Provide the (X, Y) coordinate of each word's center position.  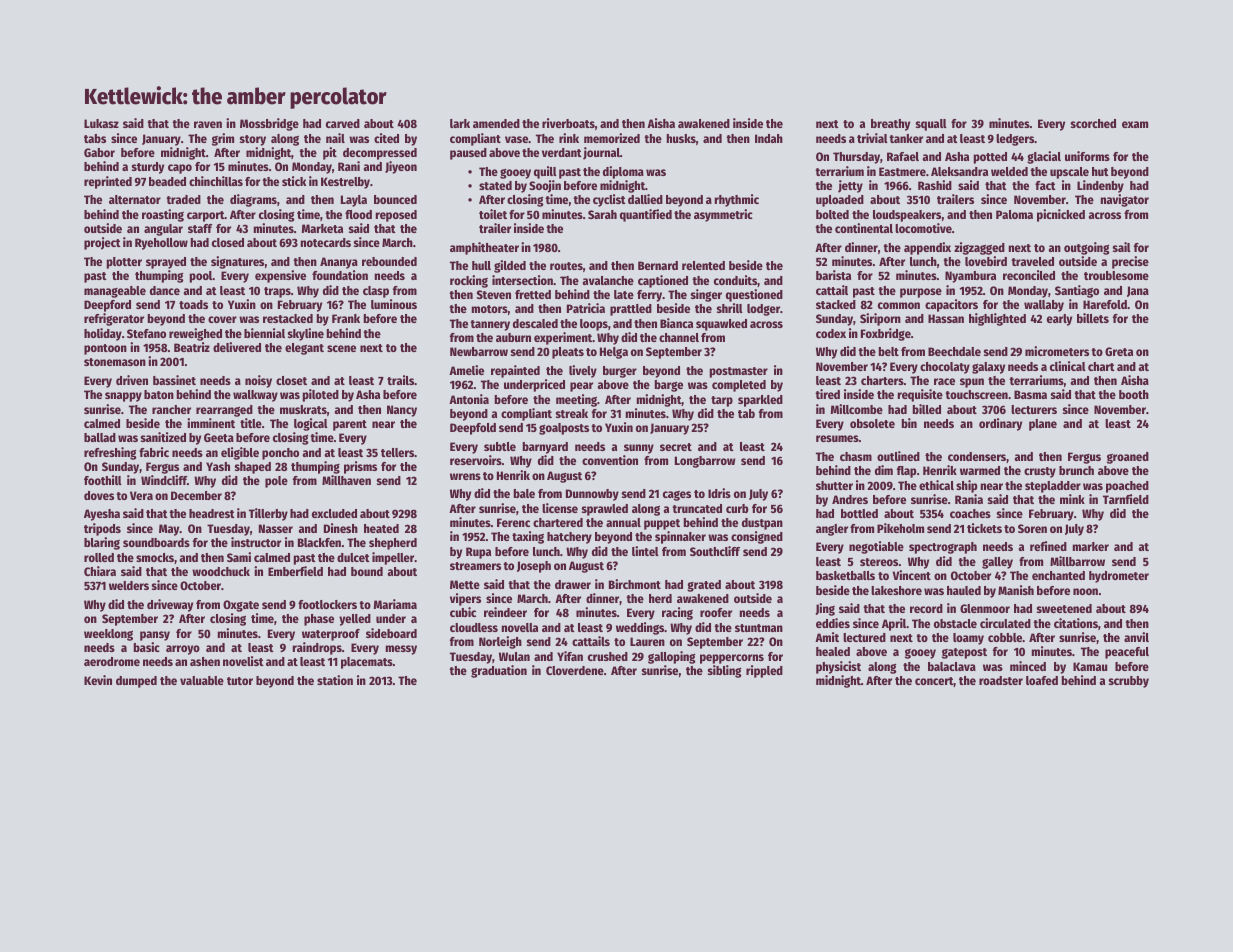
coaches (970, 513)
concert (934, 682)
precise (1130, 262)
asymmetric (723, 215)
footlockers (327, 604)
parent (350, 425)
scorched (1093, 123)
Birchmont (635, 584)
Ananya (339, 263)
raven (208, 124)
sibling (725, 671)
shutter (834, 485)
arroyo (183, 650)
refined (1048, 546)
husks (681, 138)
